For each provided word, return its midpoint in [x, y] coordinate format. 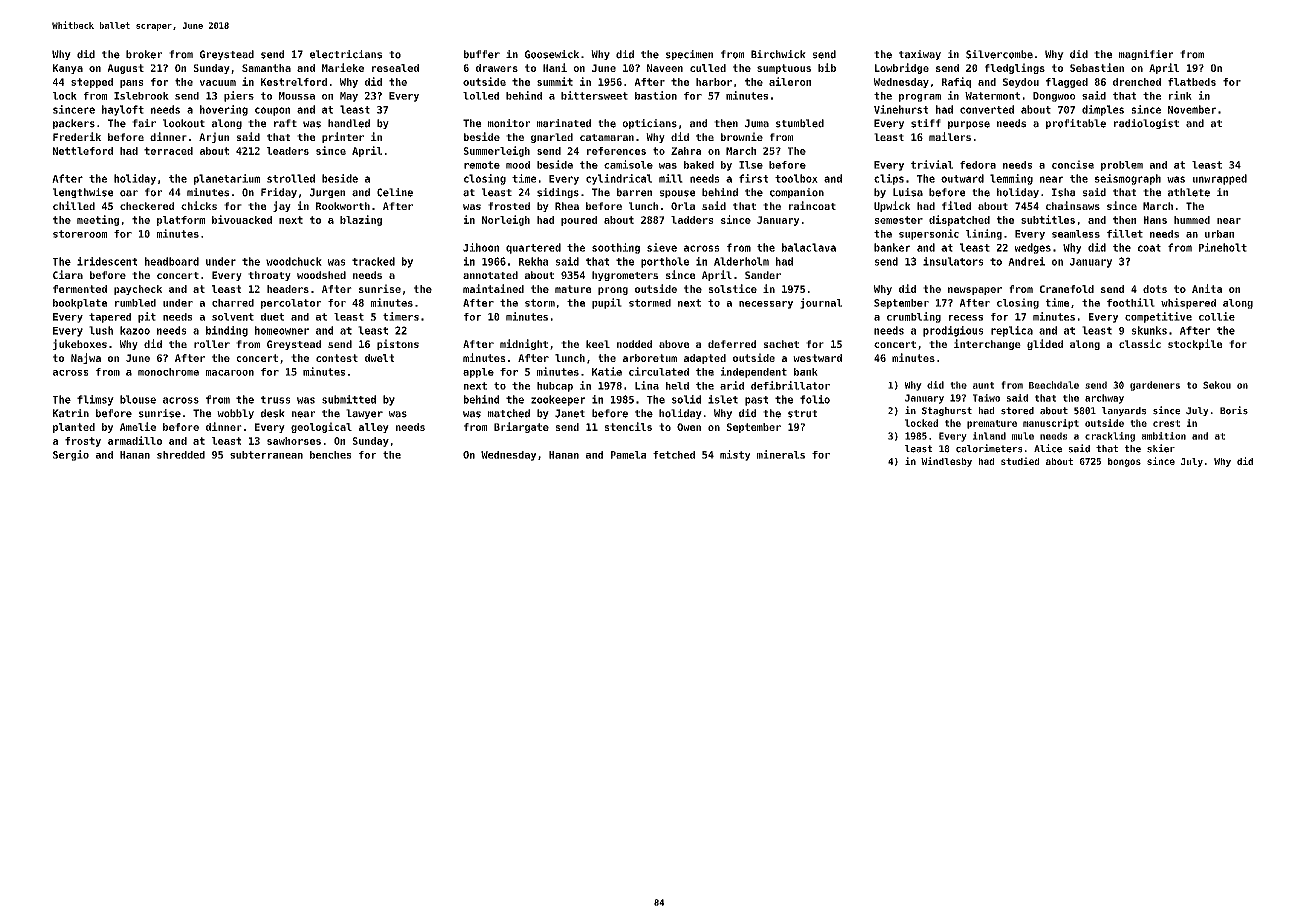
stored [1017, 411]
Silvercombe [999, 54]
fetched [674, 455]
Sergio [71, 455]
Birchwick [778, 54]
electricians [346, 54]
